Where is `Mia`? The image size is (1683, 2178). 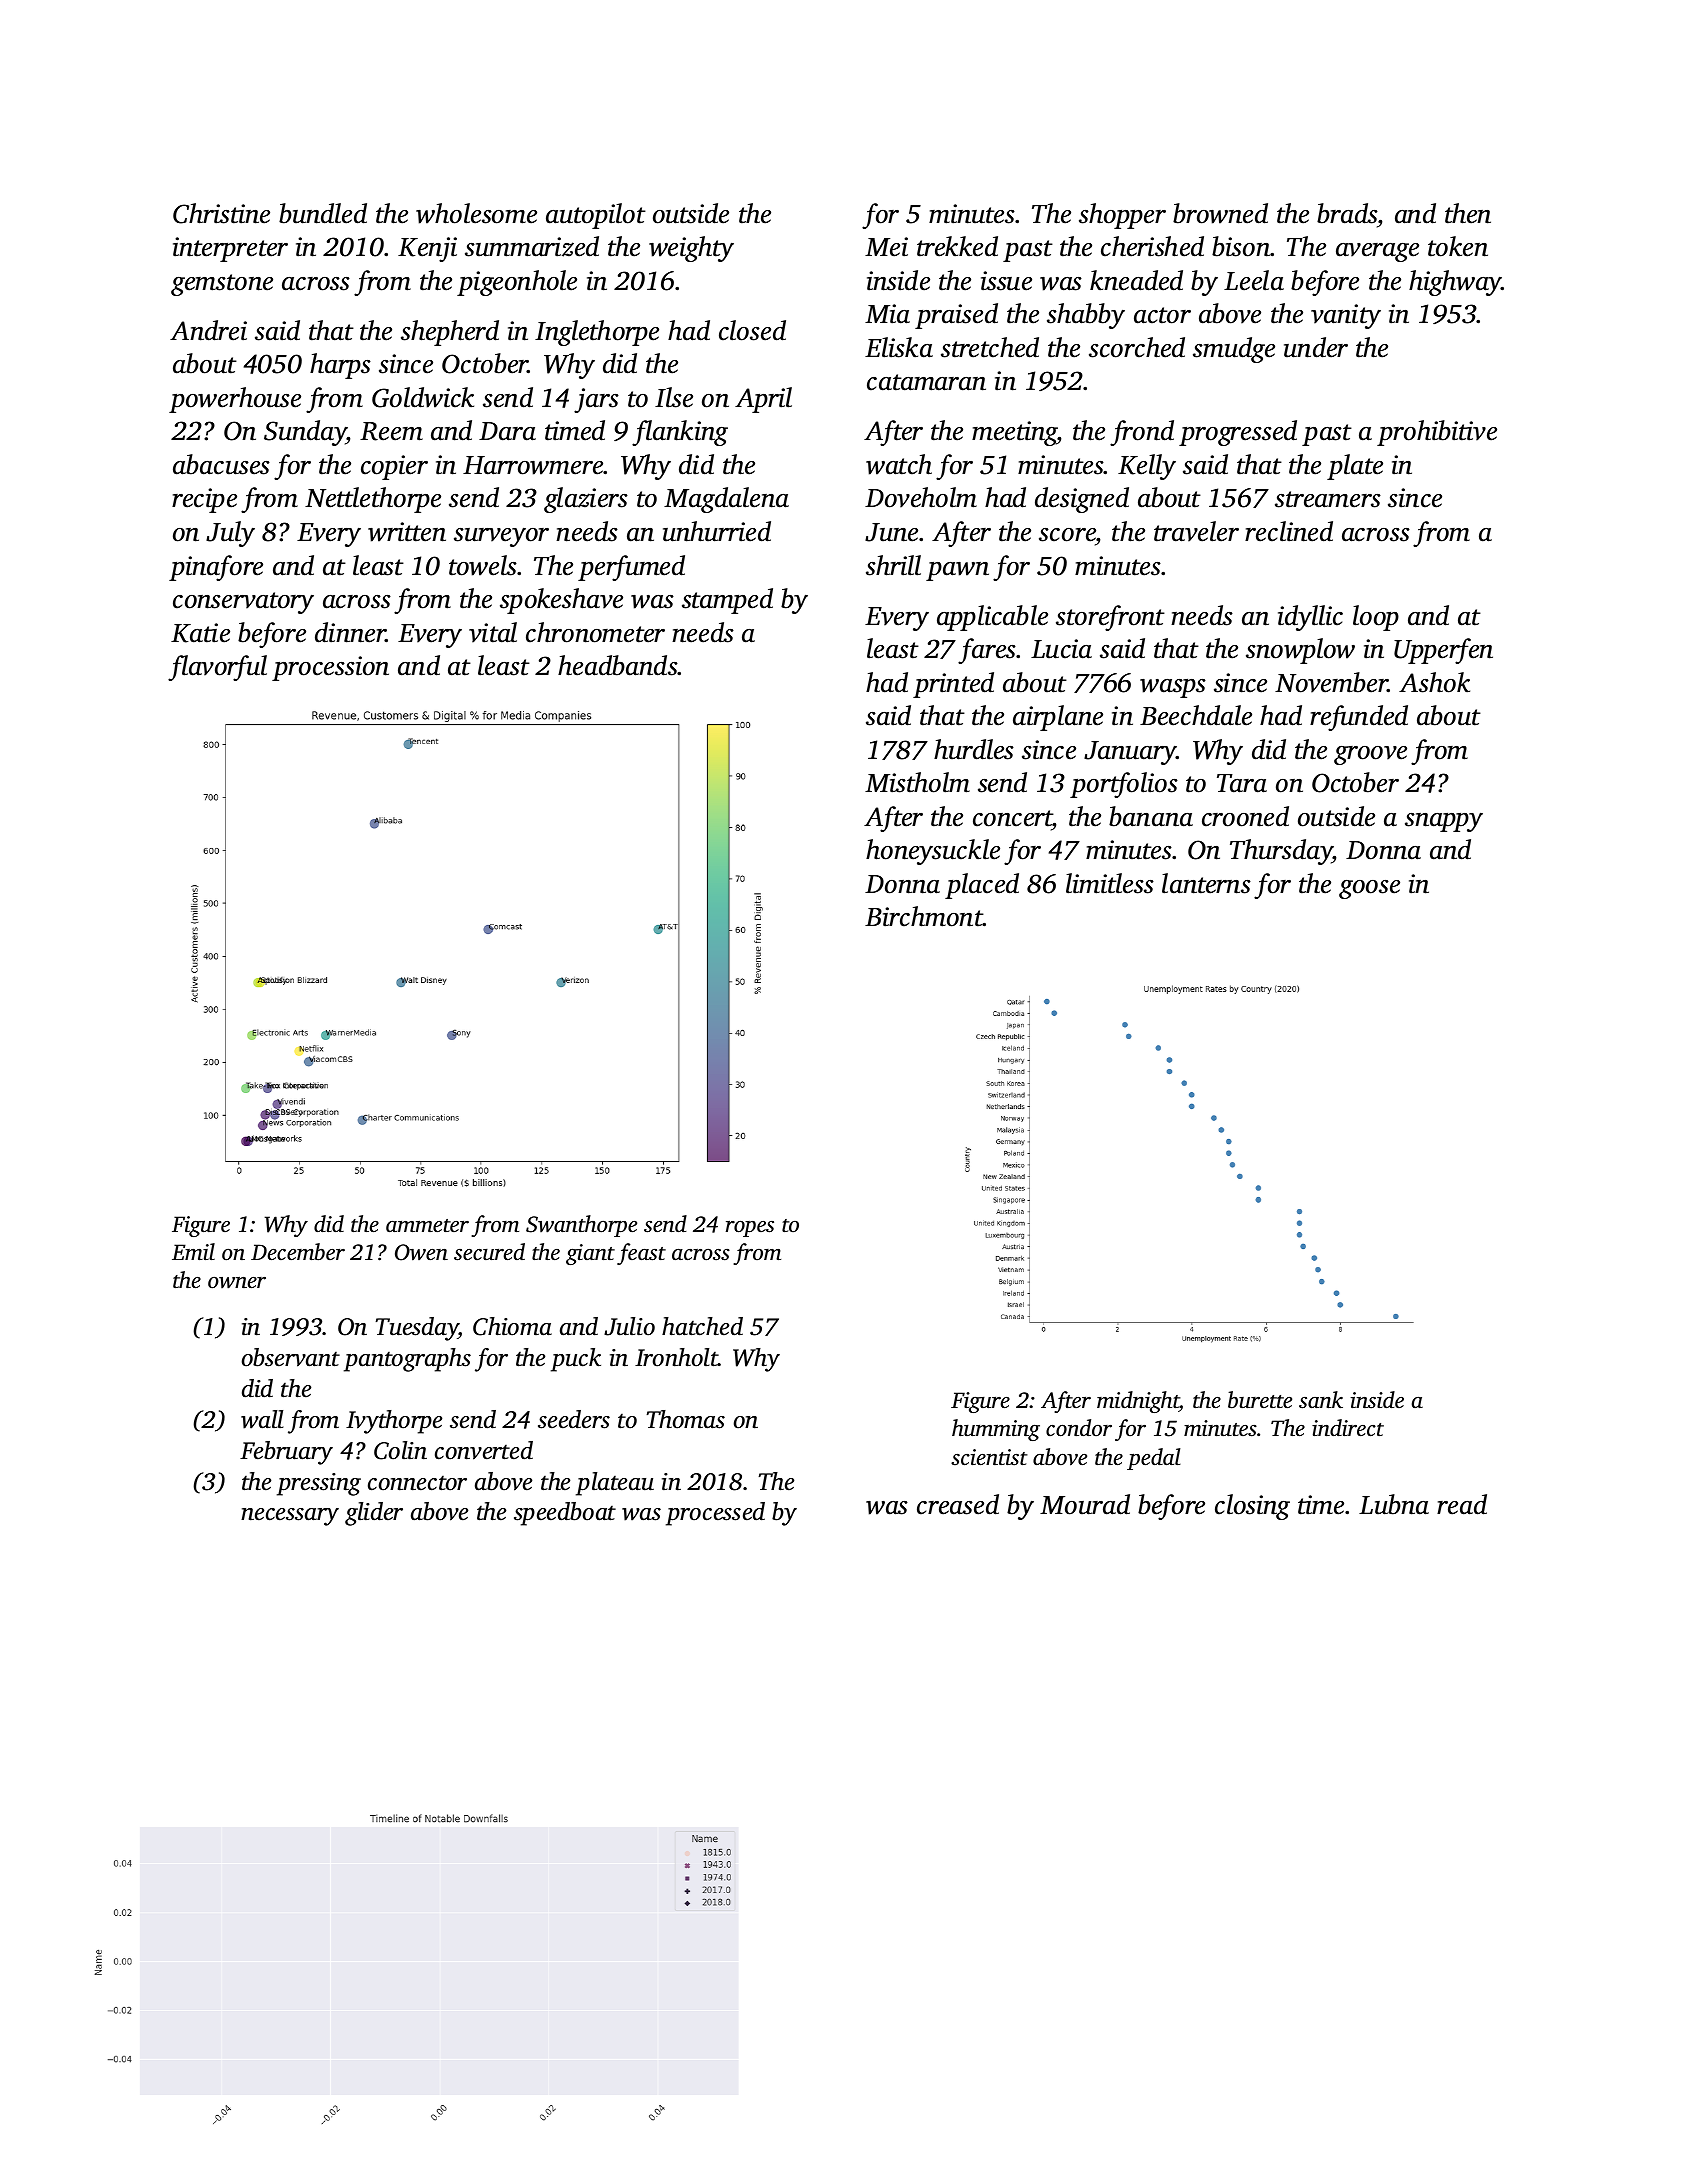
Mia is located at coordinates (887, 314).
